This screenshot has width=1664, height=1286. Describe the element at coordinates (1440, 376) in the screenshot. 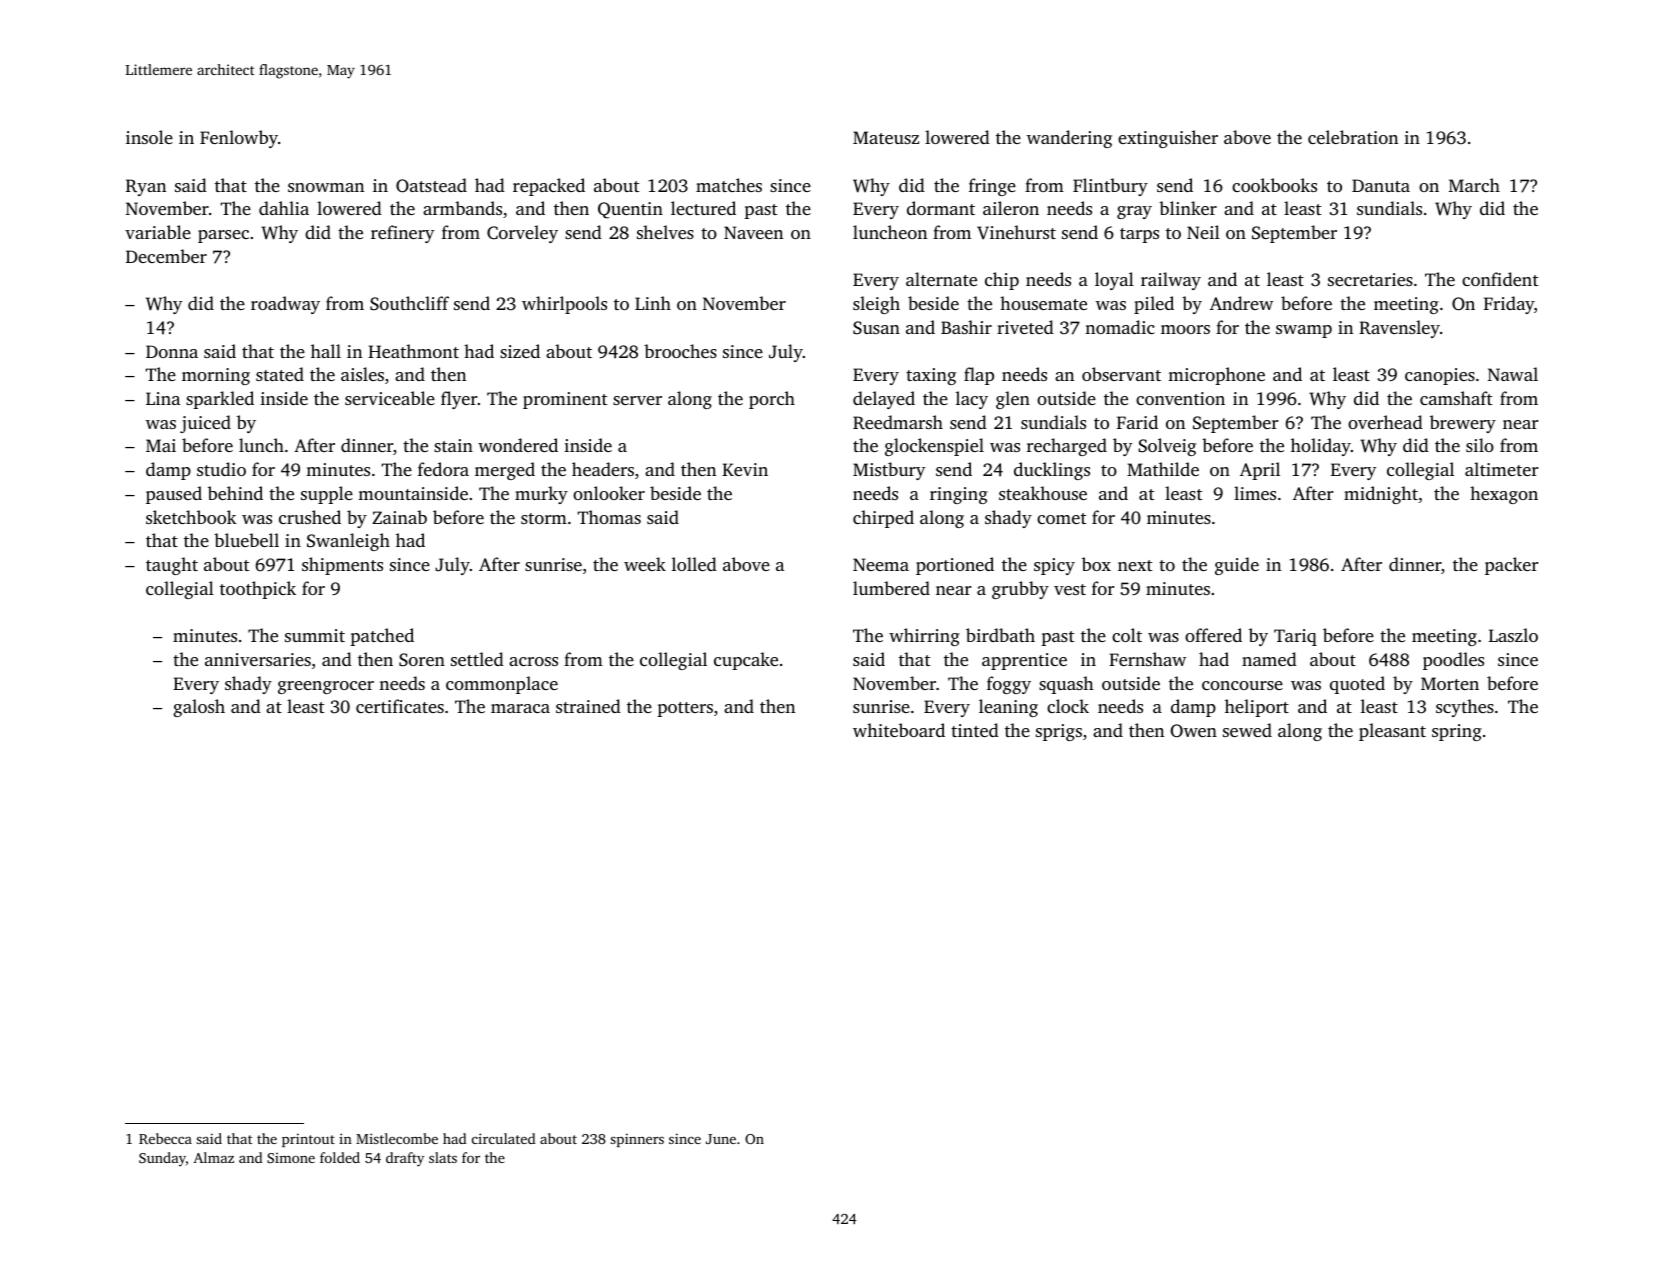

I see `canopies` at that location.
